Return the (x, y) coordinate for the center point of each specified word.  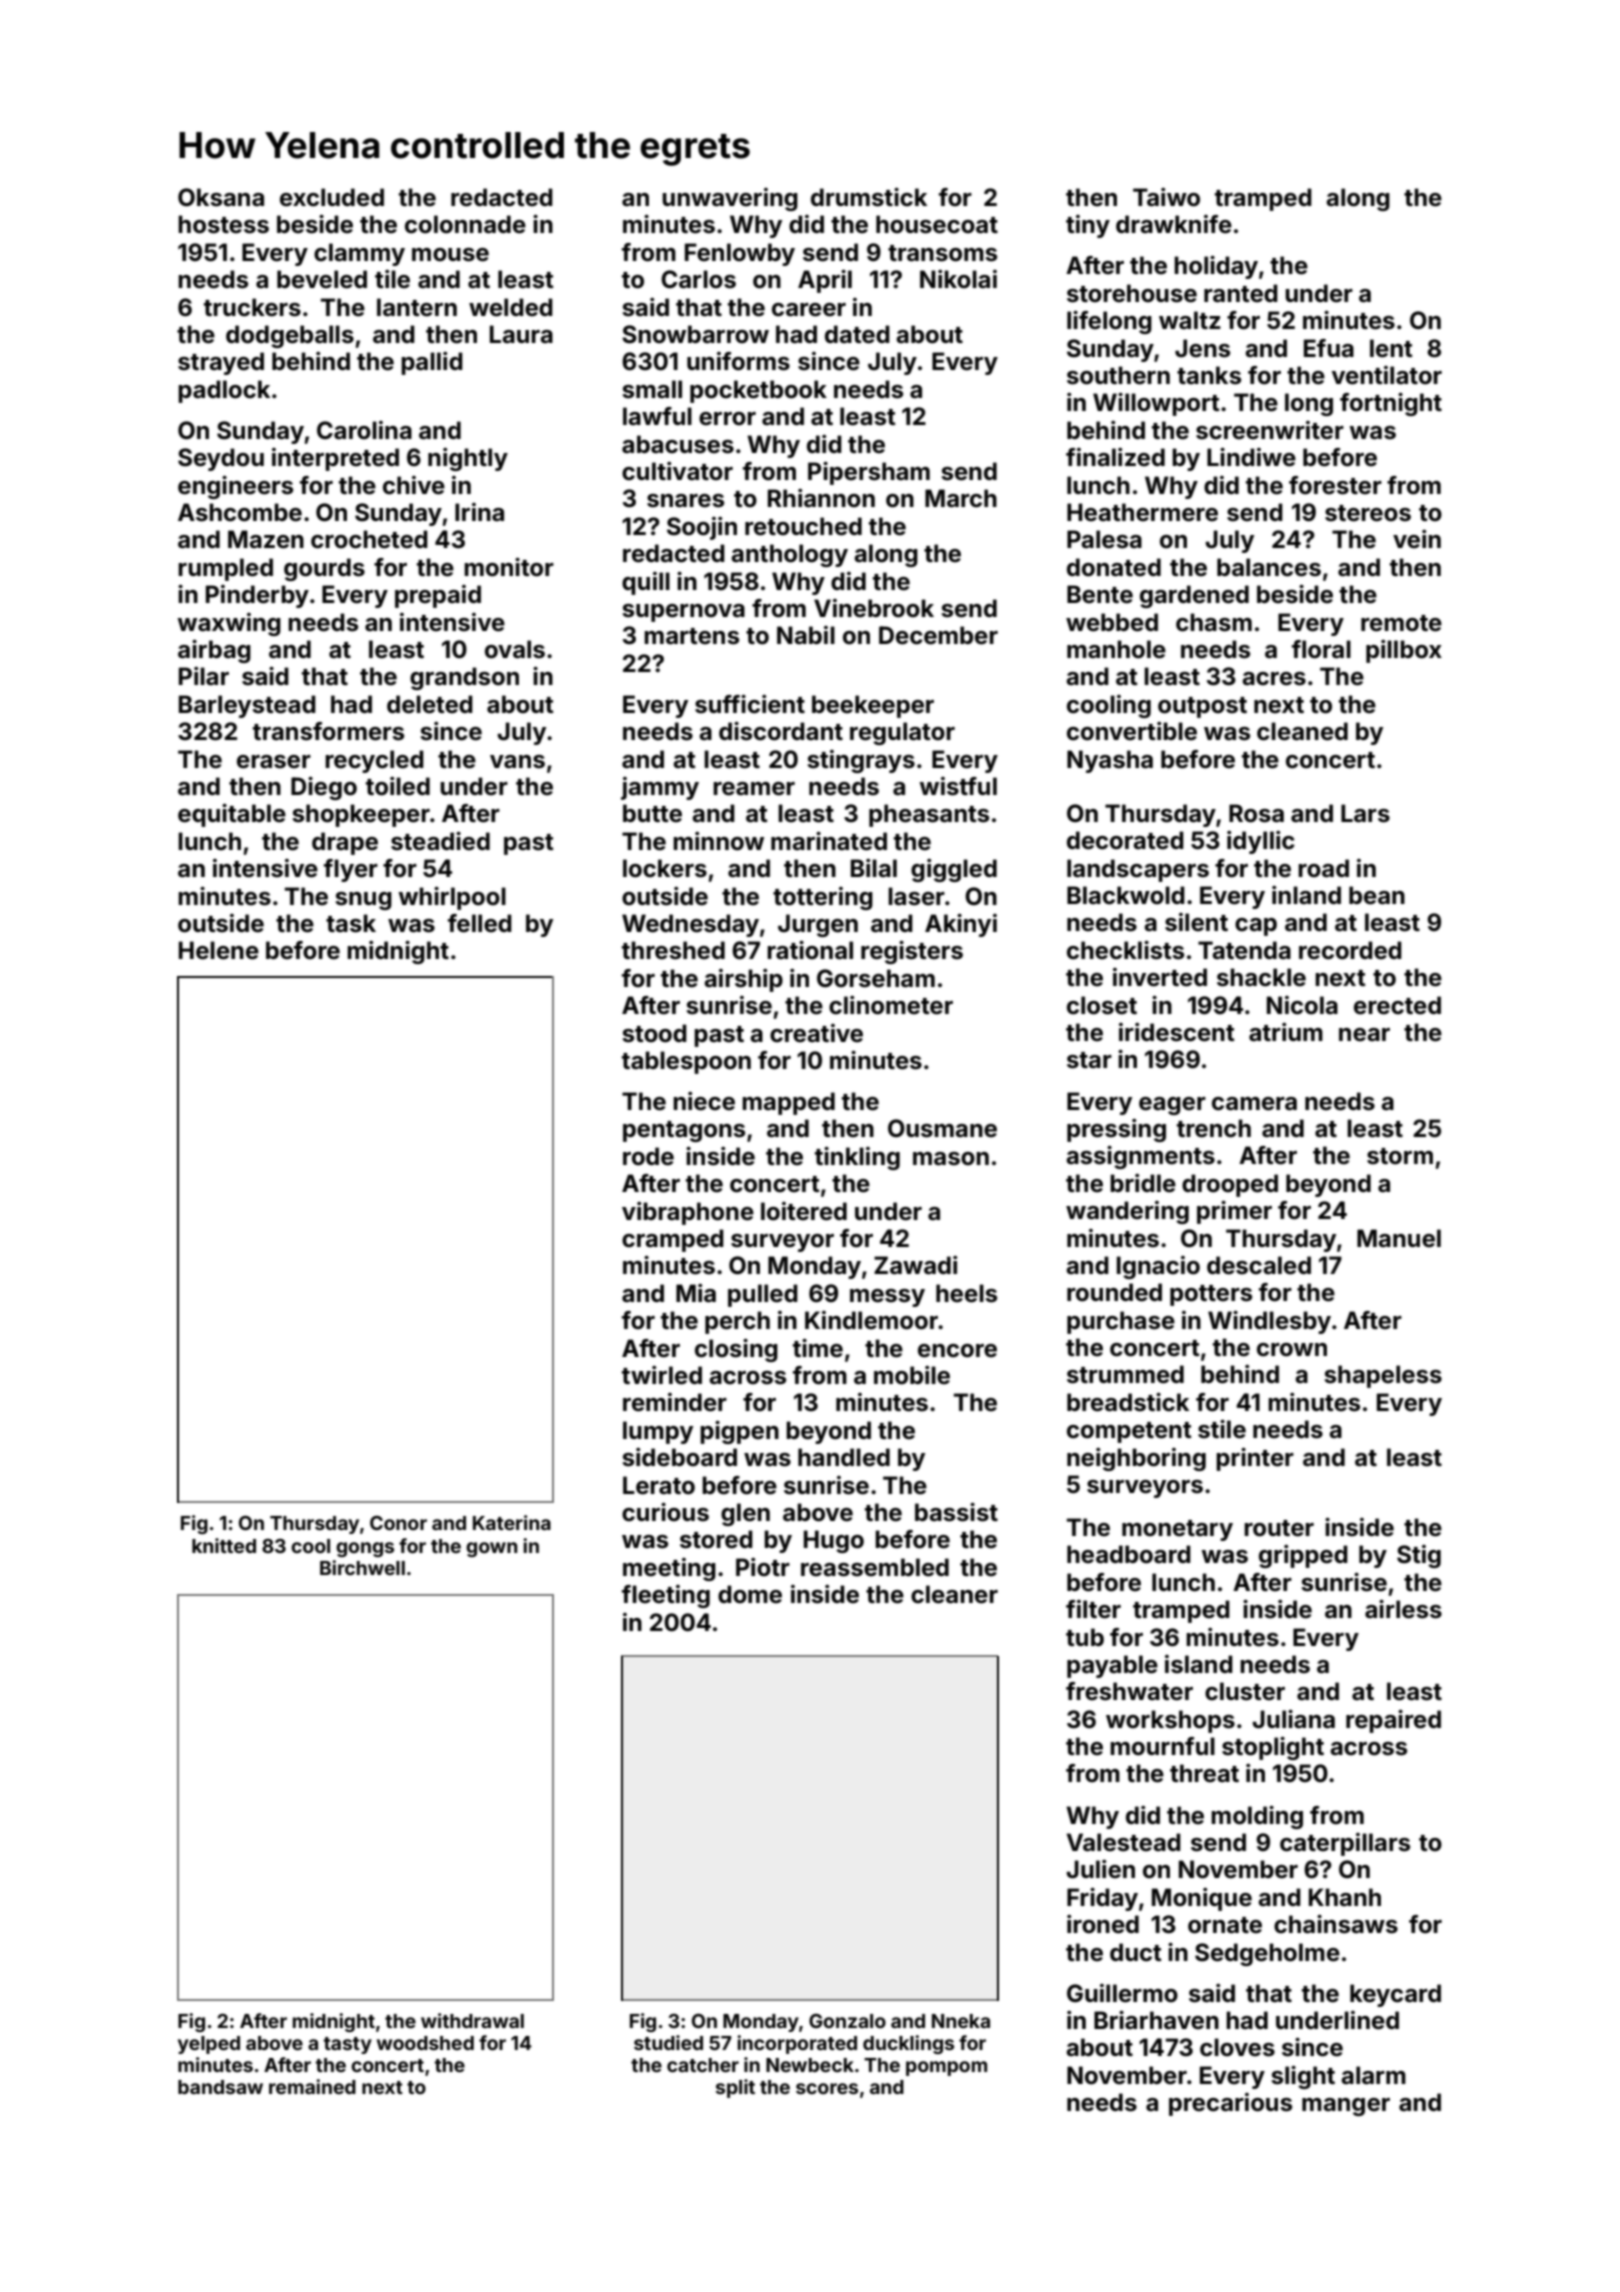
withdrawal (472, 2020)
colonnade (465, 224)
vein (1417, 539)
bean (1377, 895)
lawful (657, 416)
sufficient (750, 704)
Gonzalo (847, 2021)
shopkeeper (361, 815)
